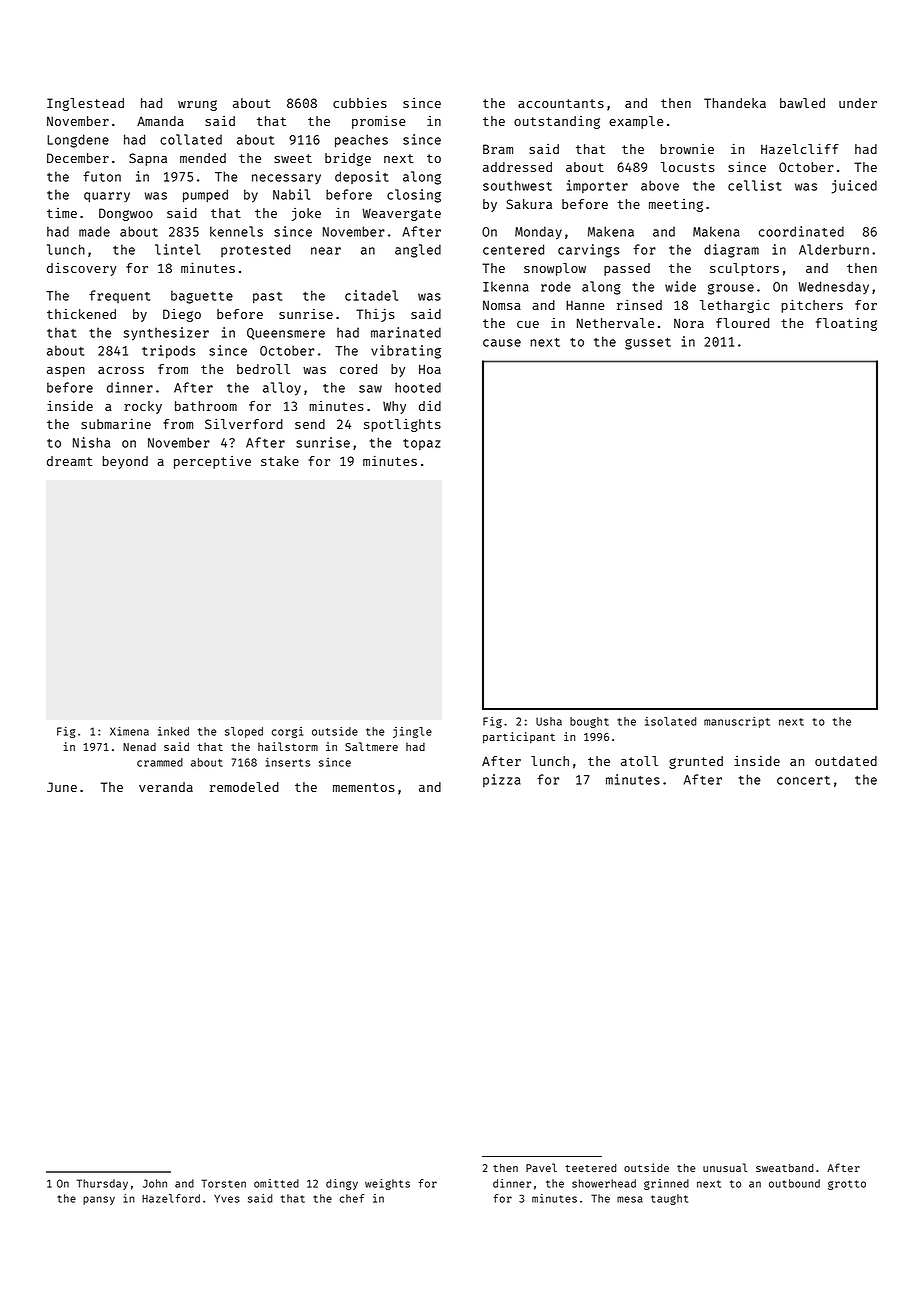  I want to click on omitted, so click(276, 1183).
